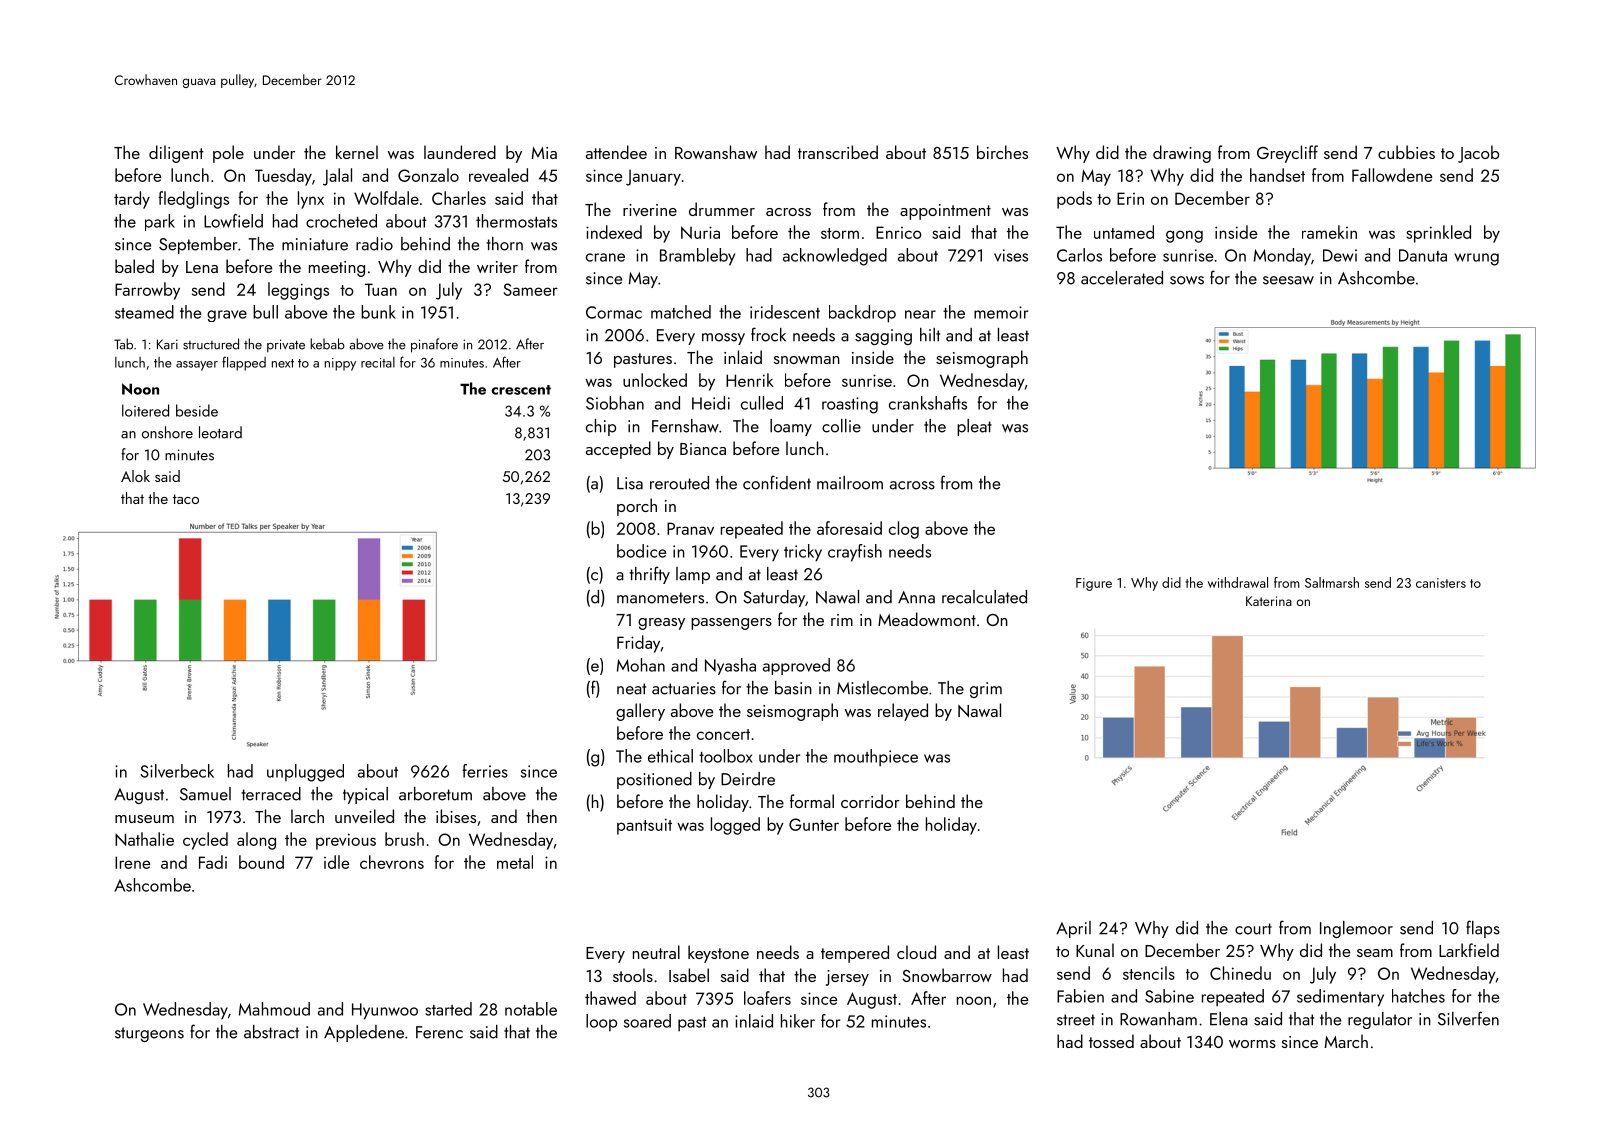 The width and height of the page is (1614, 1141). What do you see at coordinates (847, 978) in the page?
I see `jersey` at bounding box center [847, 978].
